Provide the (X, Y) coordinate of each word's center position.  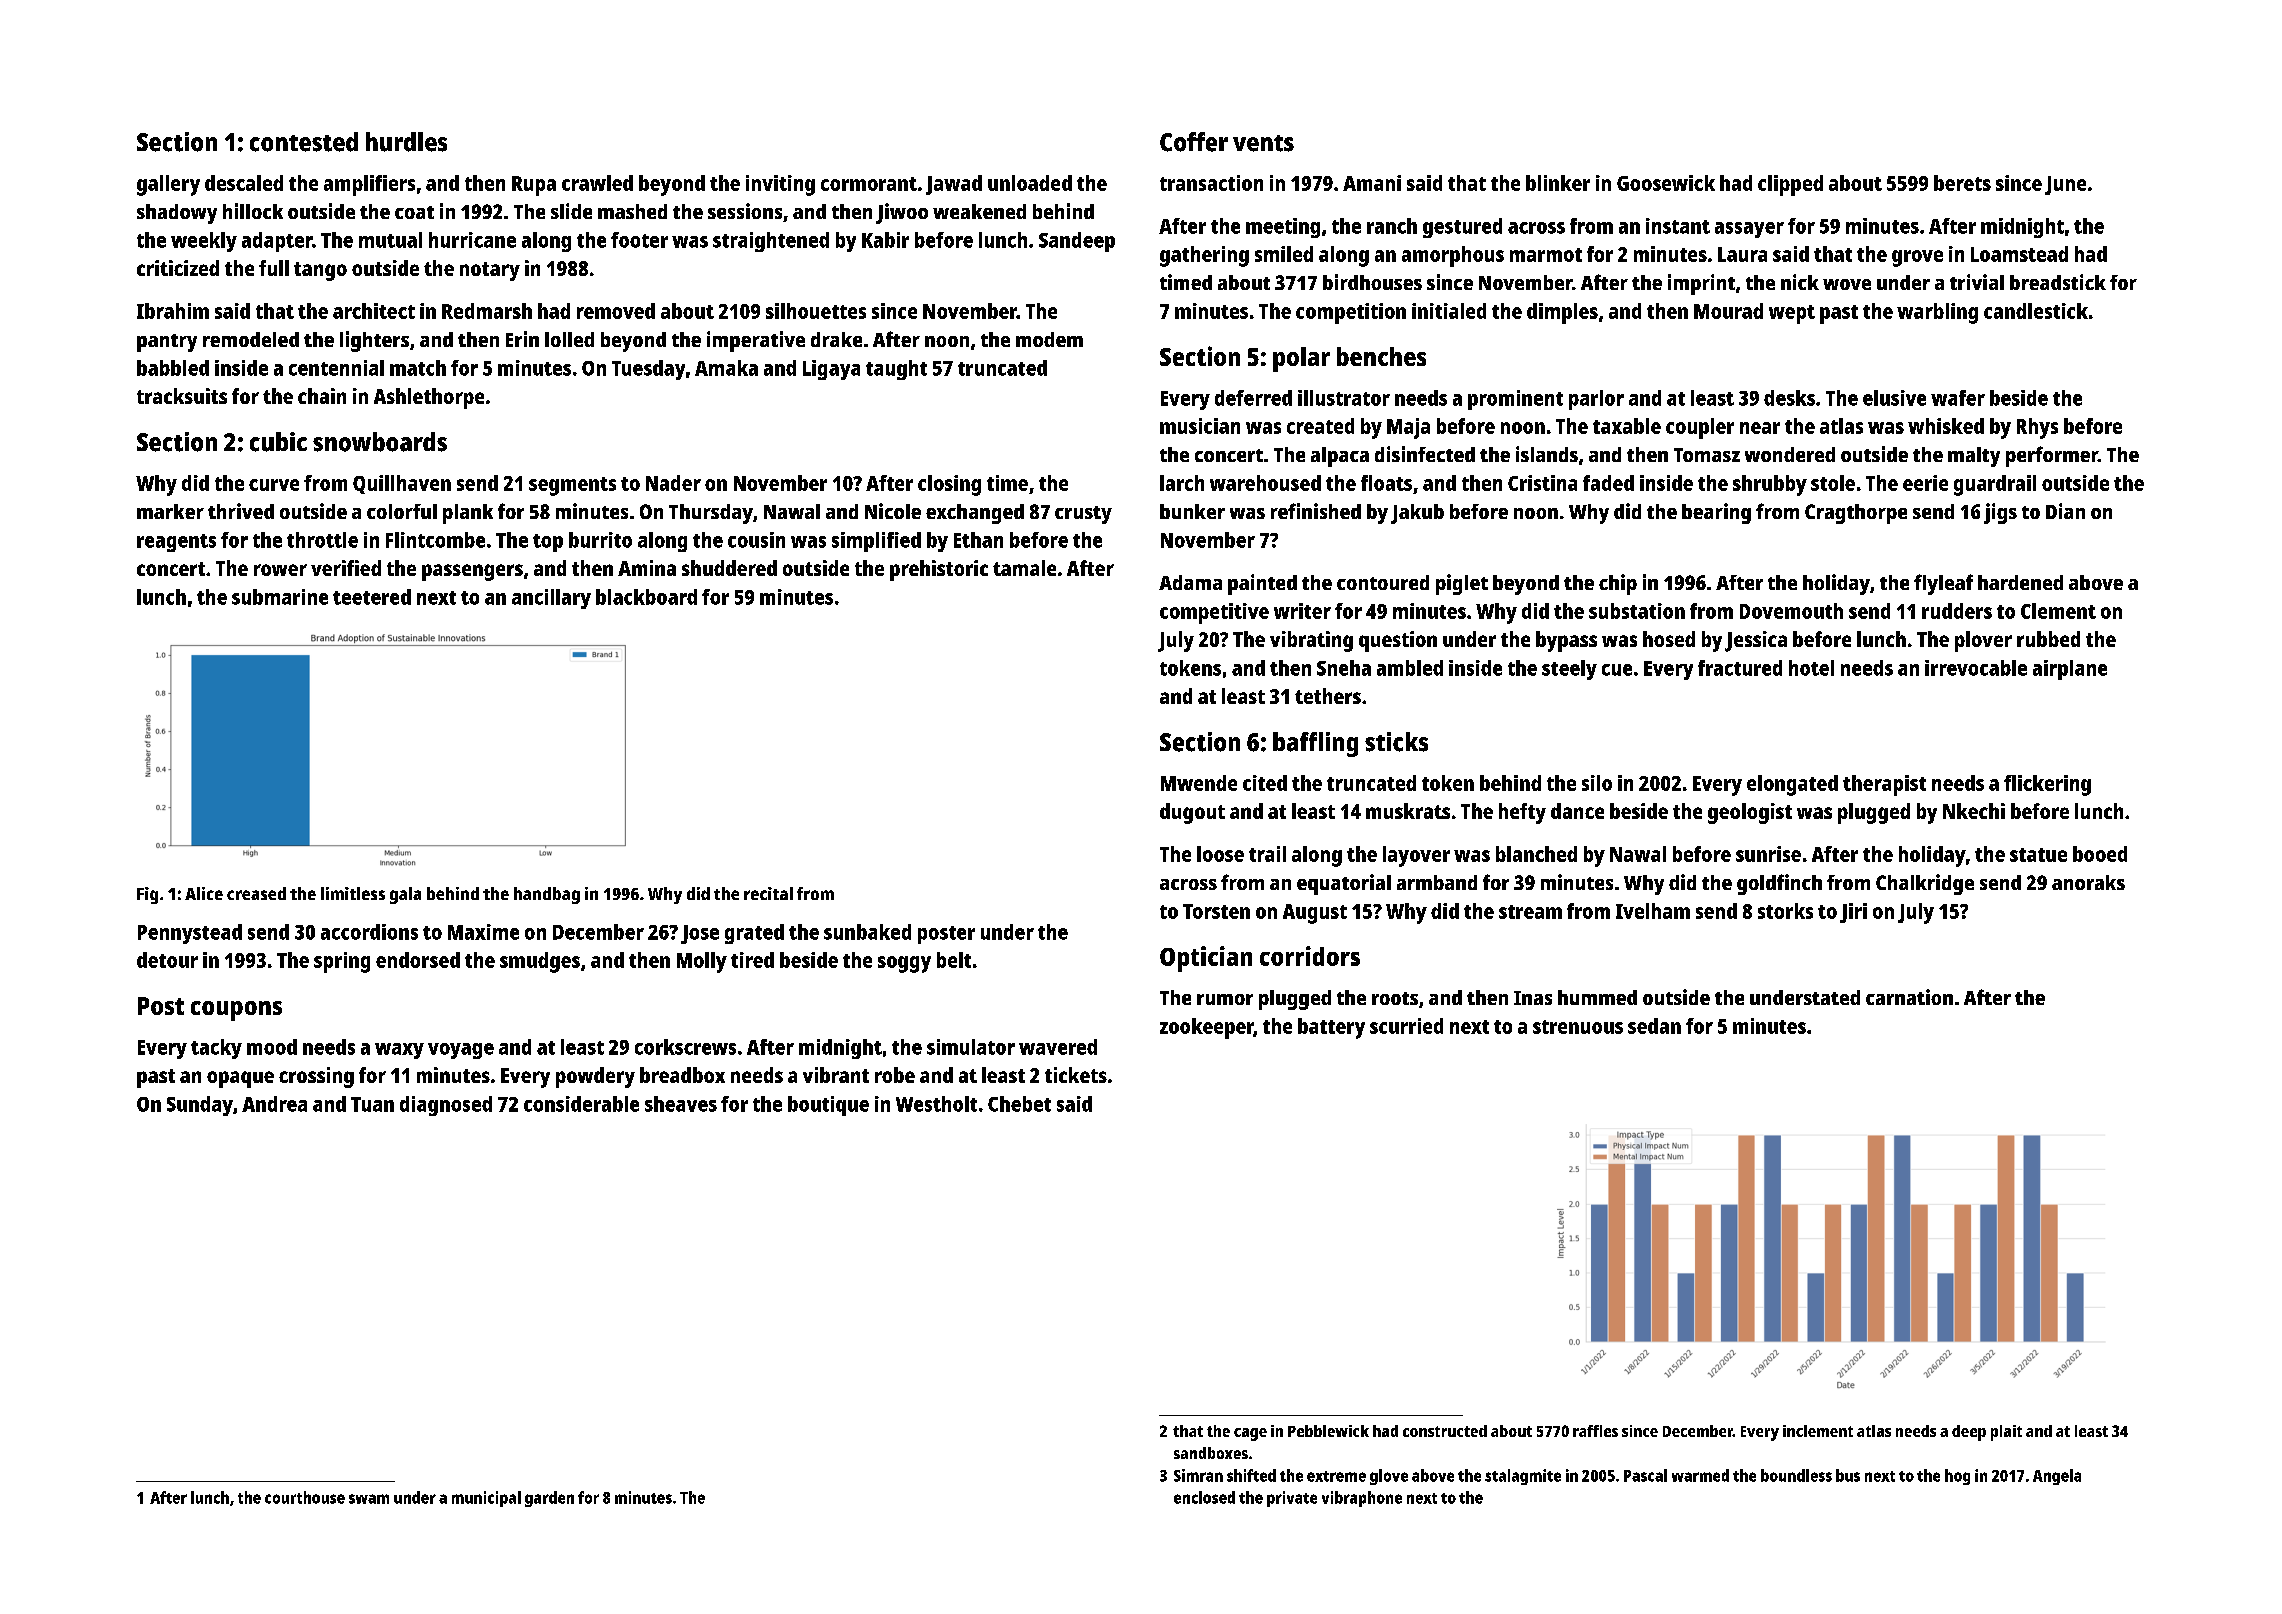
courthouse (305, 1497)
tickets (1076, 1075)
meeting (1283, 228)
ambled (1410, 668)
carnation (1909, 997)
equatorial (1344, 884)
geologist (1750, 813)
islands (1547, 454)
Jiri (1853, 913)
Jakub (1417, 514)
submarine (280, 597)
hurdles (406, 142)
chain (322, 396)
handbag (547, 895)
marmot (1546, 255)
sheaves (681, 1104)
